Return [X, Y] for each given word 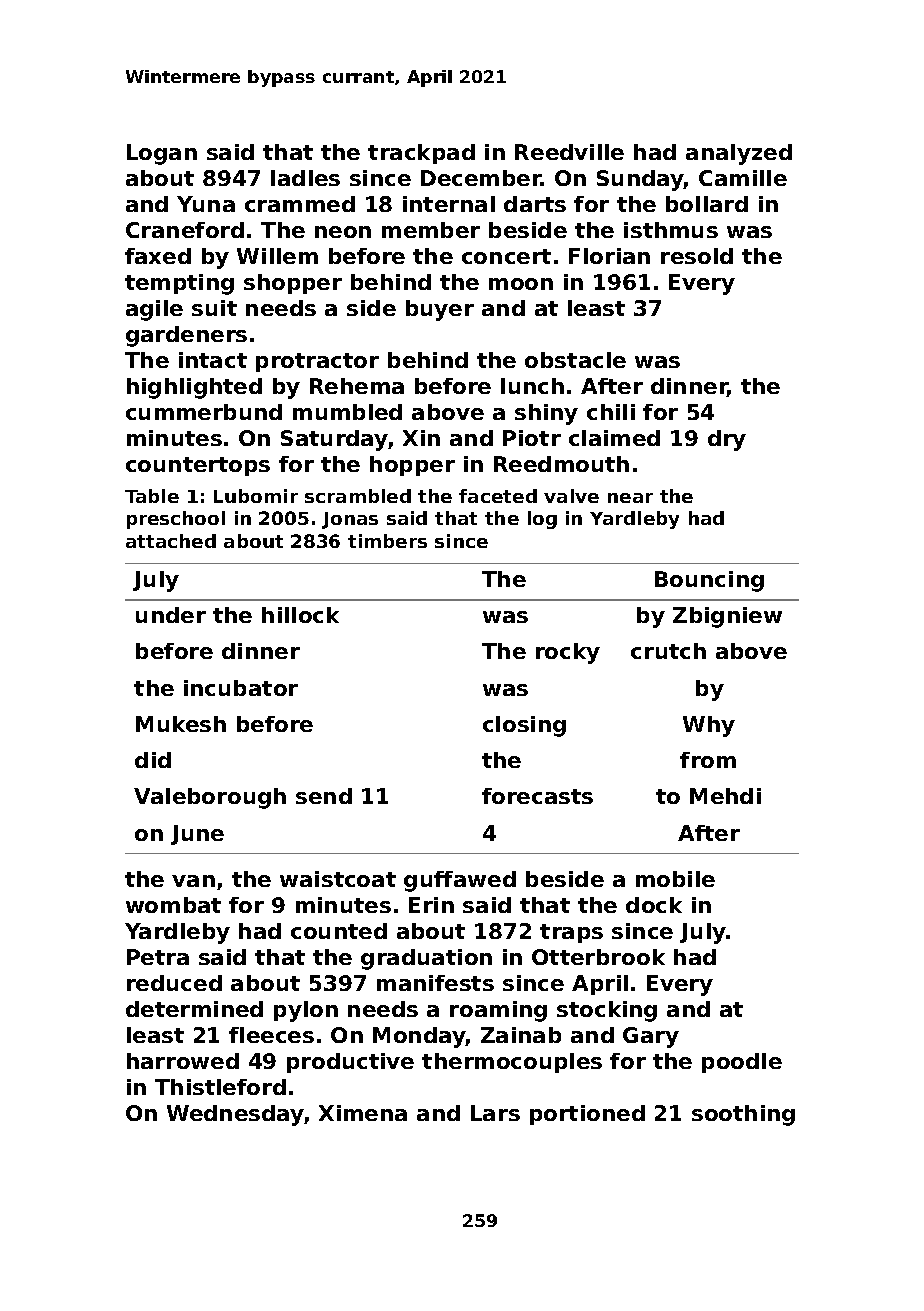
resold [697, 256]
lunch [532, 386]
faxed [158, 256]
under [171, 615]
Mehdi [725, 796]
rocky [568, 653]
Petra [158, 957]
